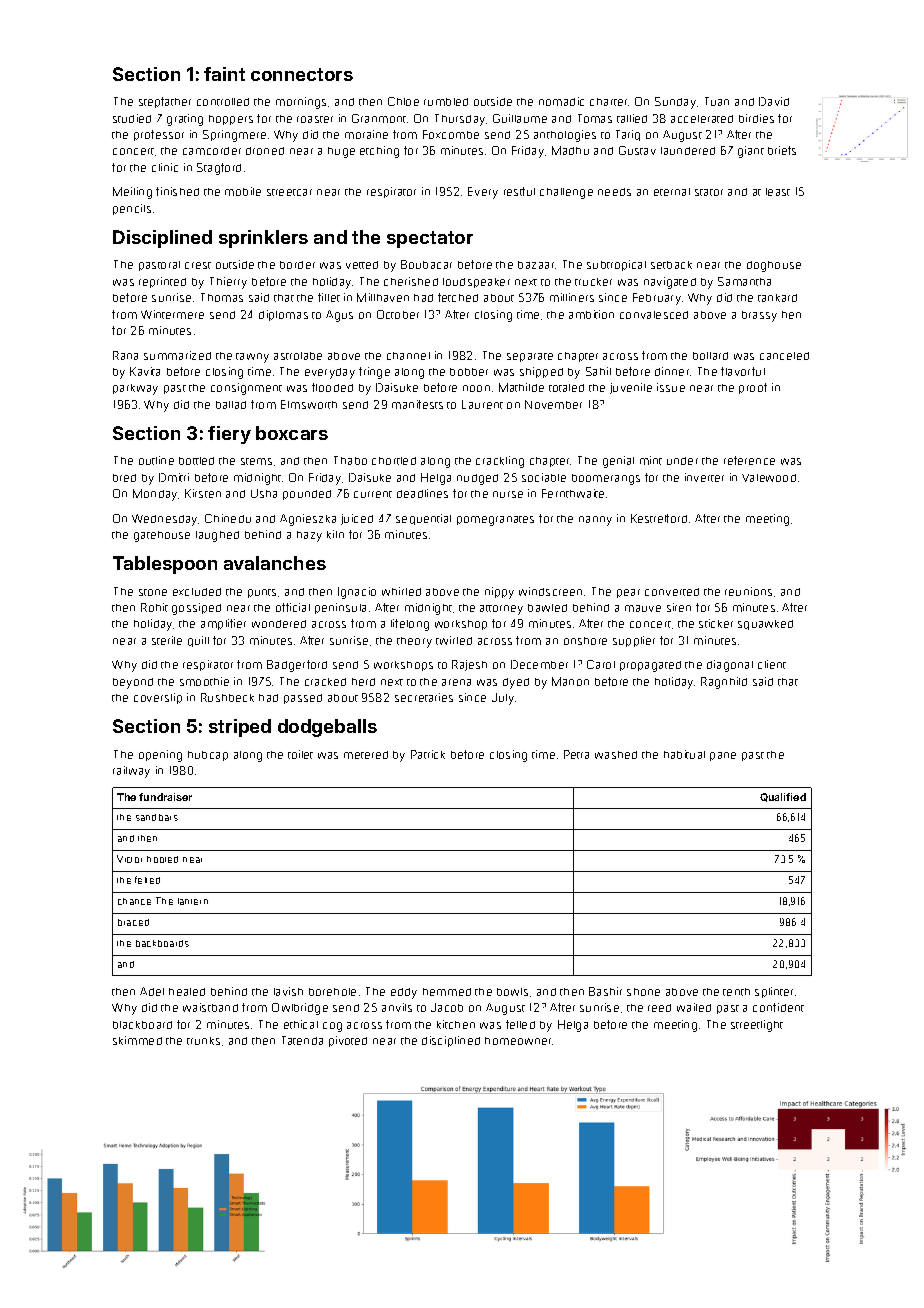  I want to click on propagated, so click(650, 666).
